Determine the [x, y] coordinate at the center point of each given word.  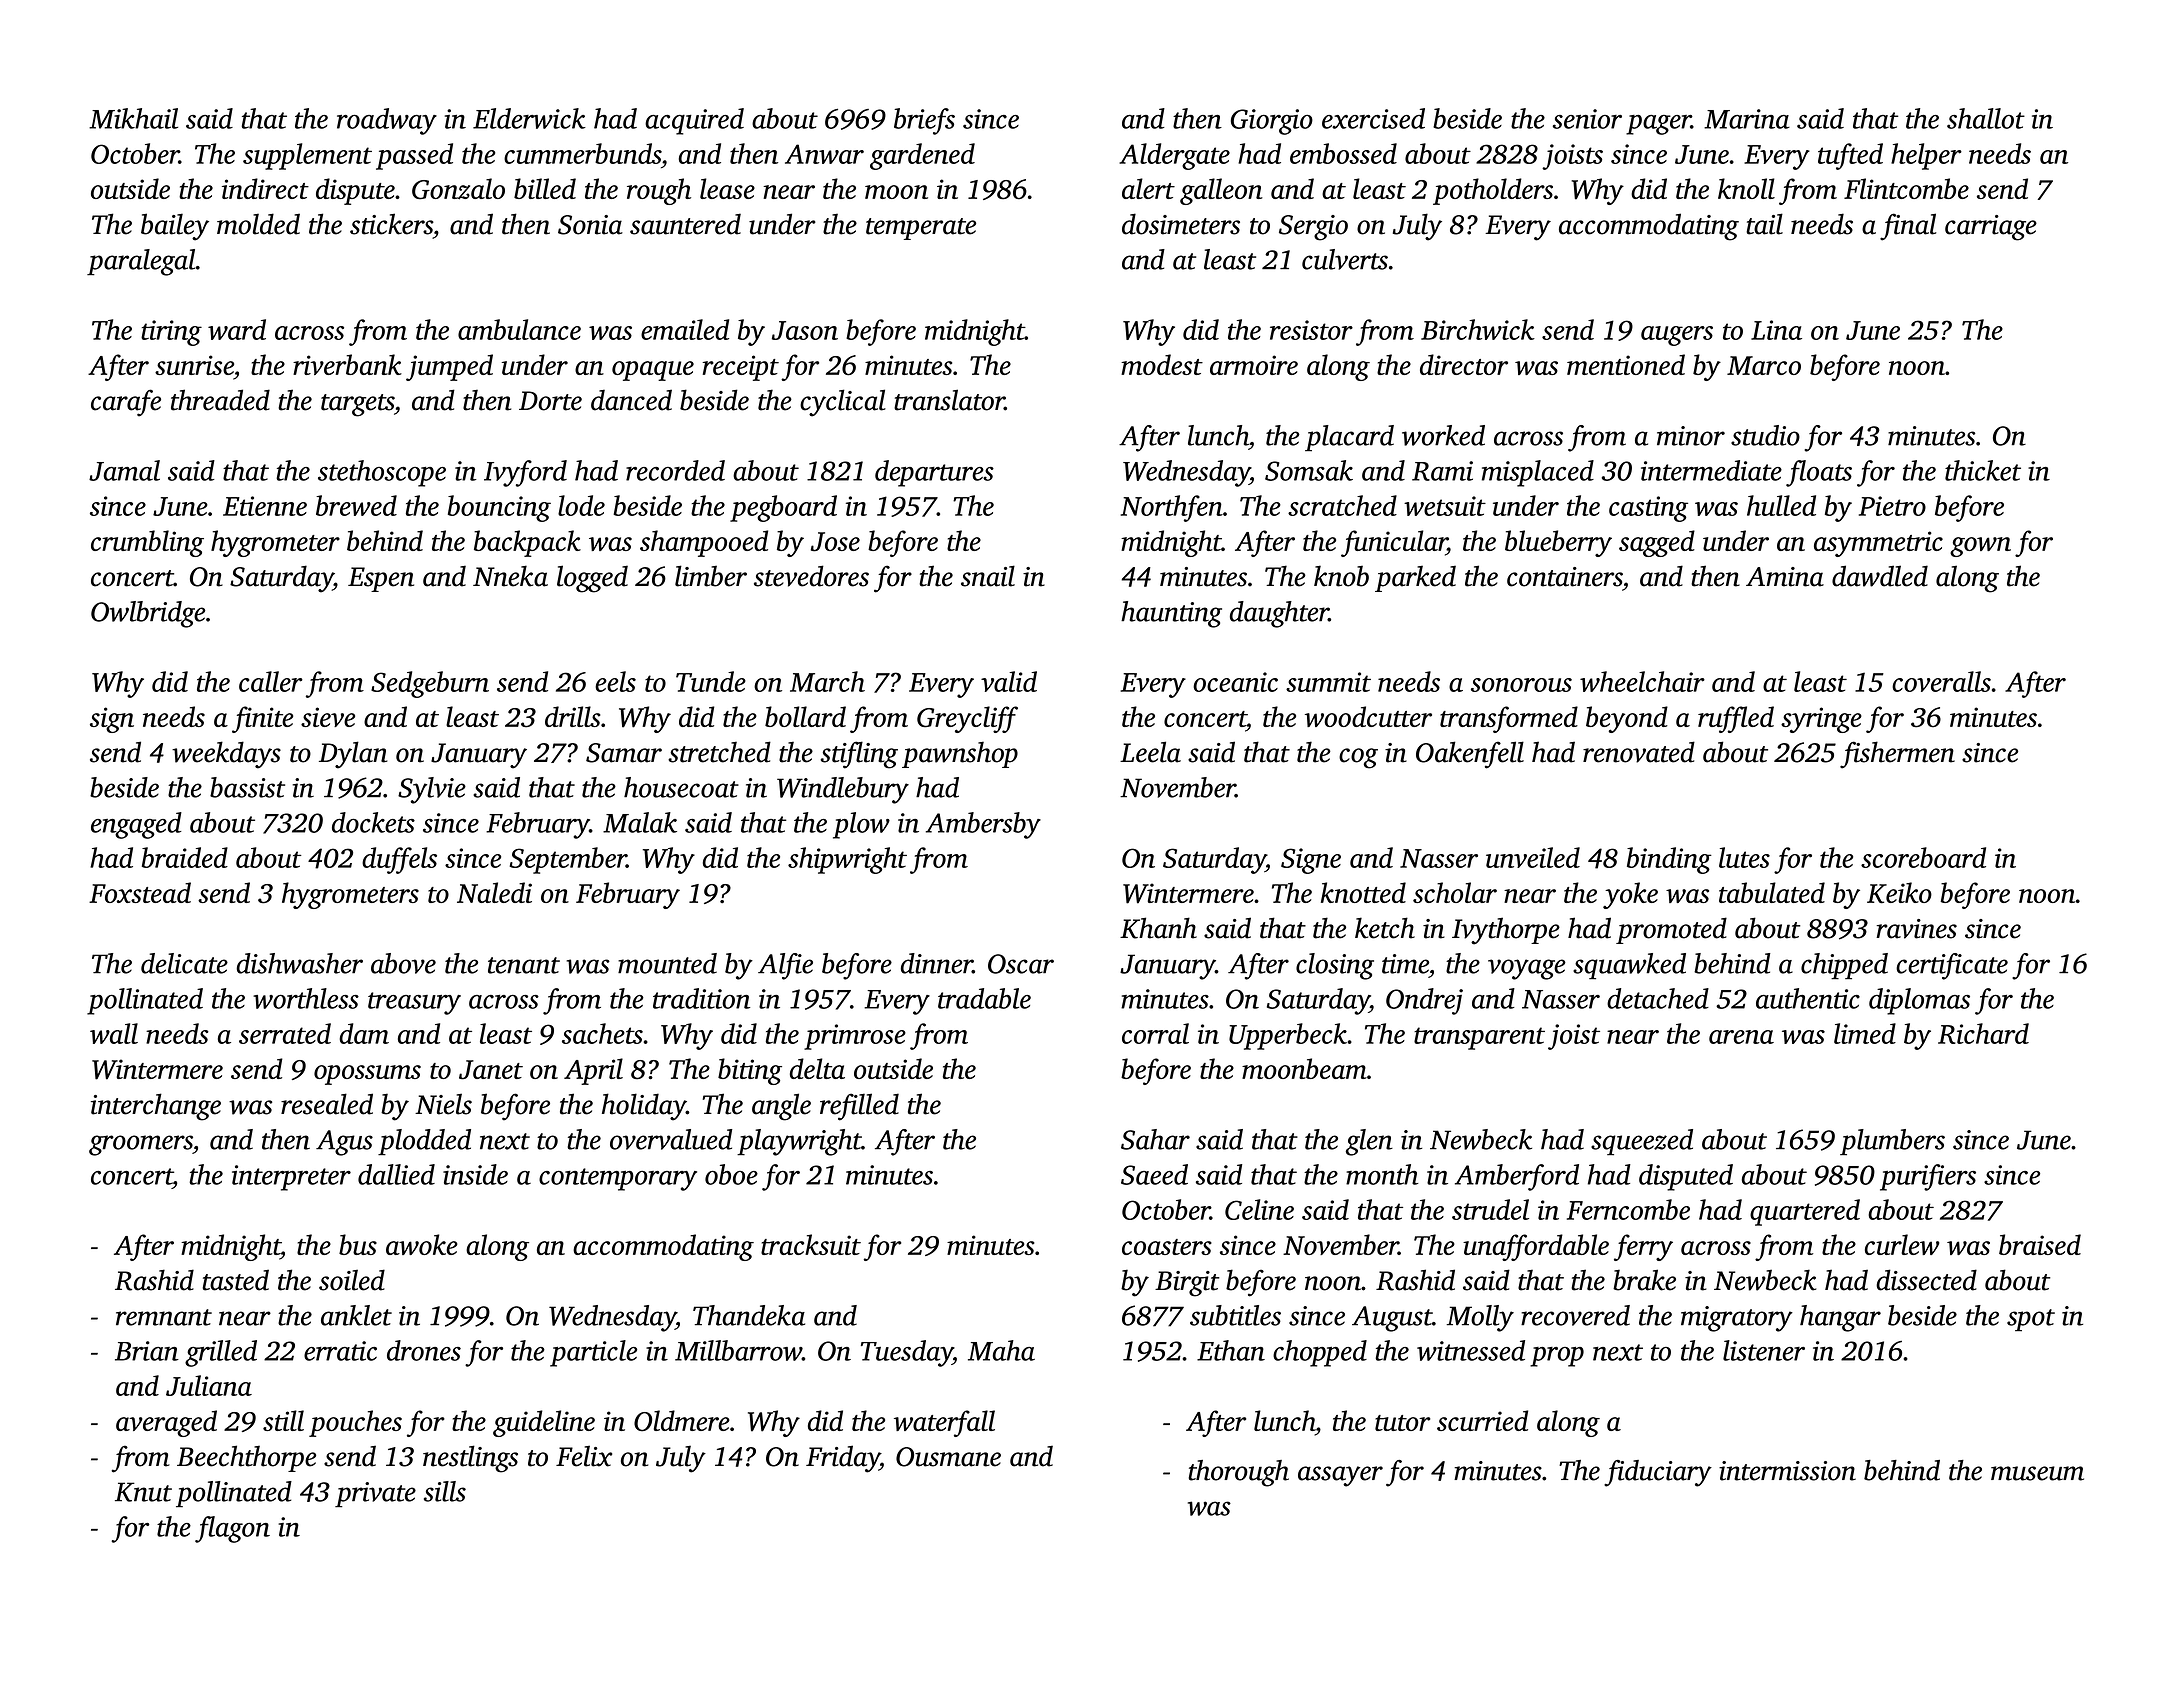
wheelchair [1642, 681]
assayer [1340, 1476]
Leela [1150, 752]
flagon [232, 1529]
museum [2037, 1473]
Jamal [124, 470]
